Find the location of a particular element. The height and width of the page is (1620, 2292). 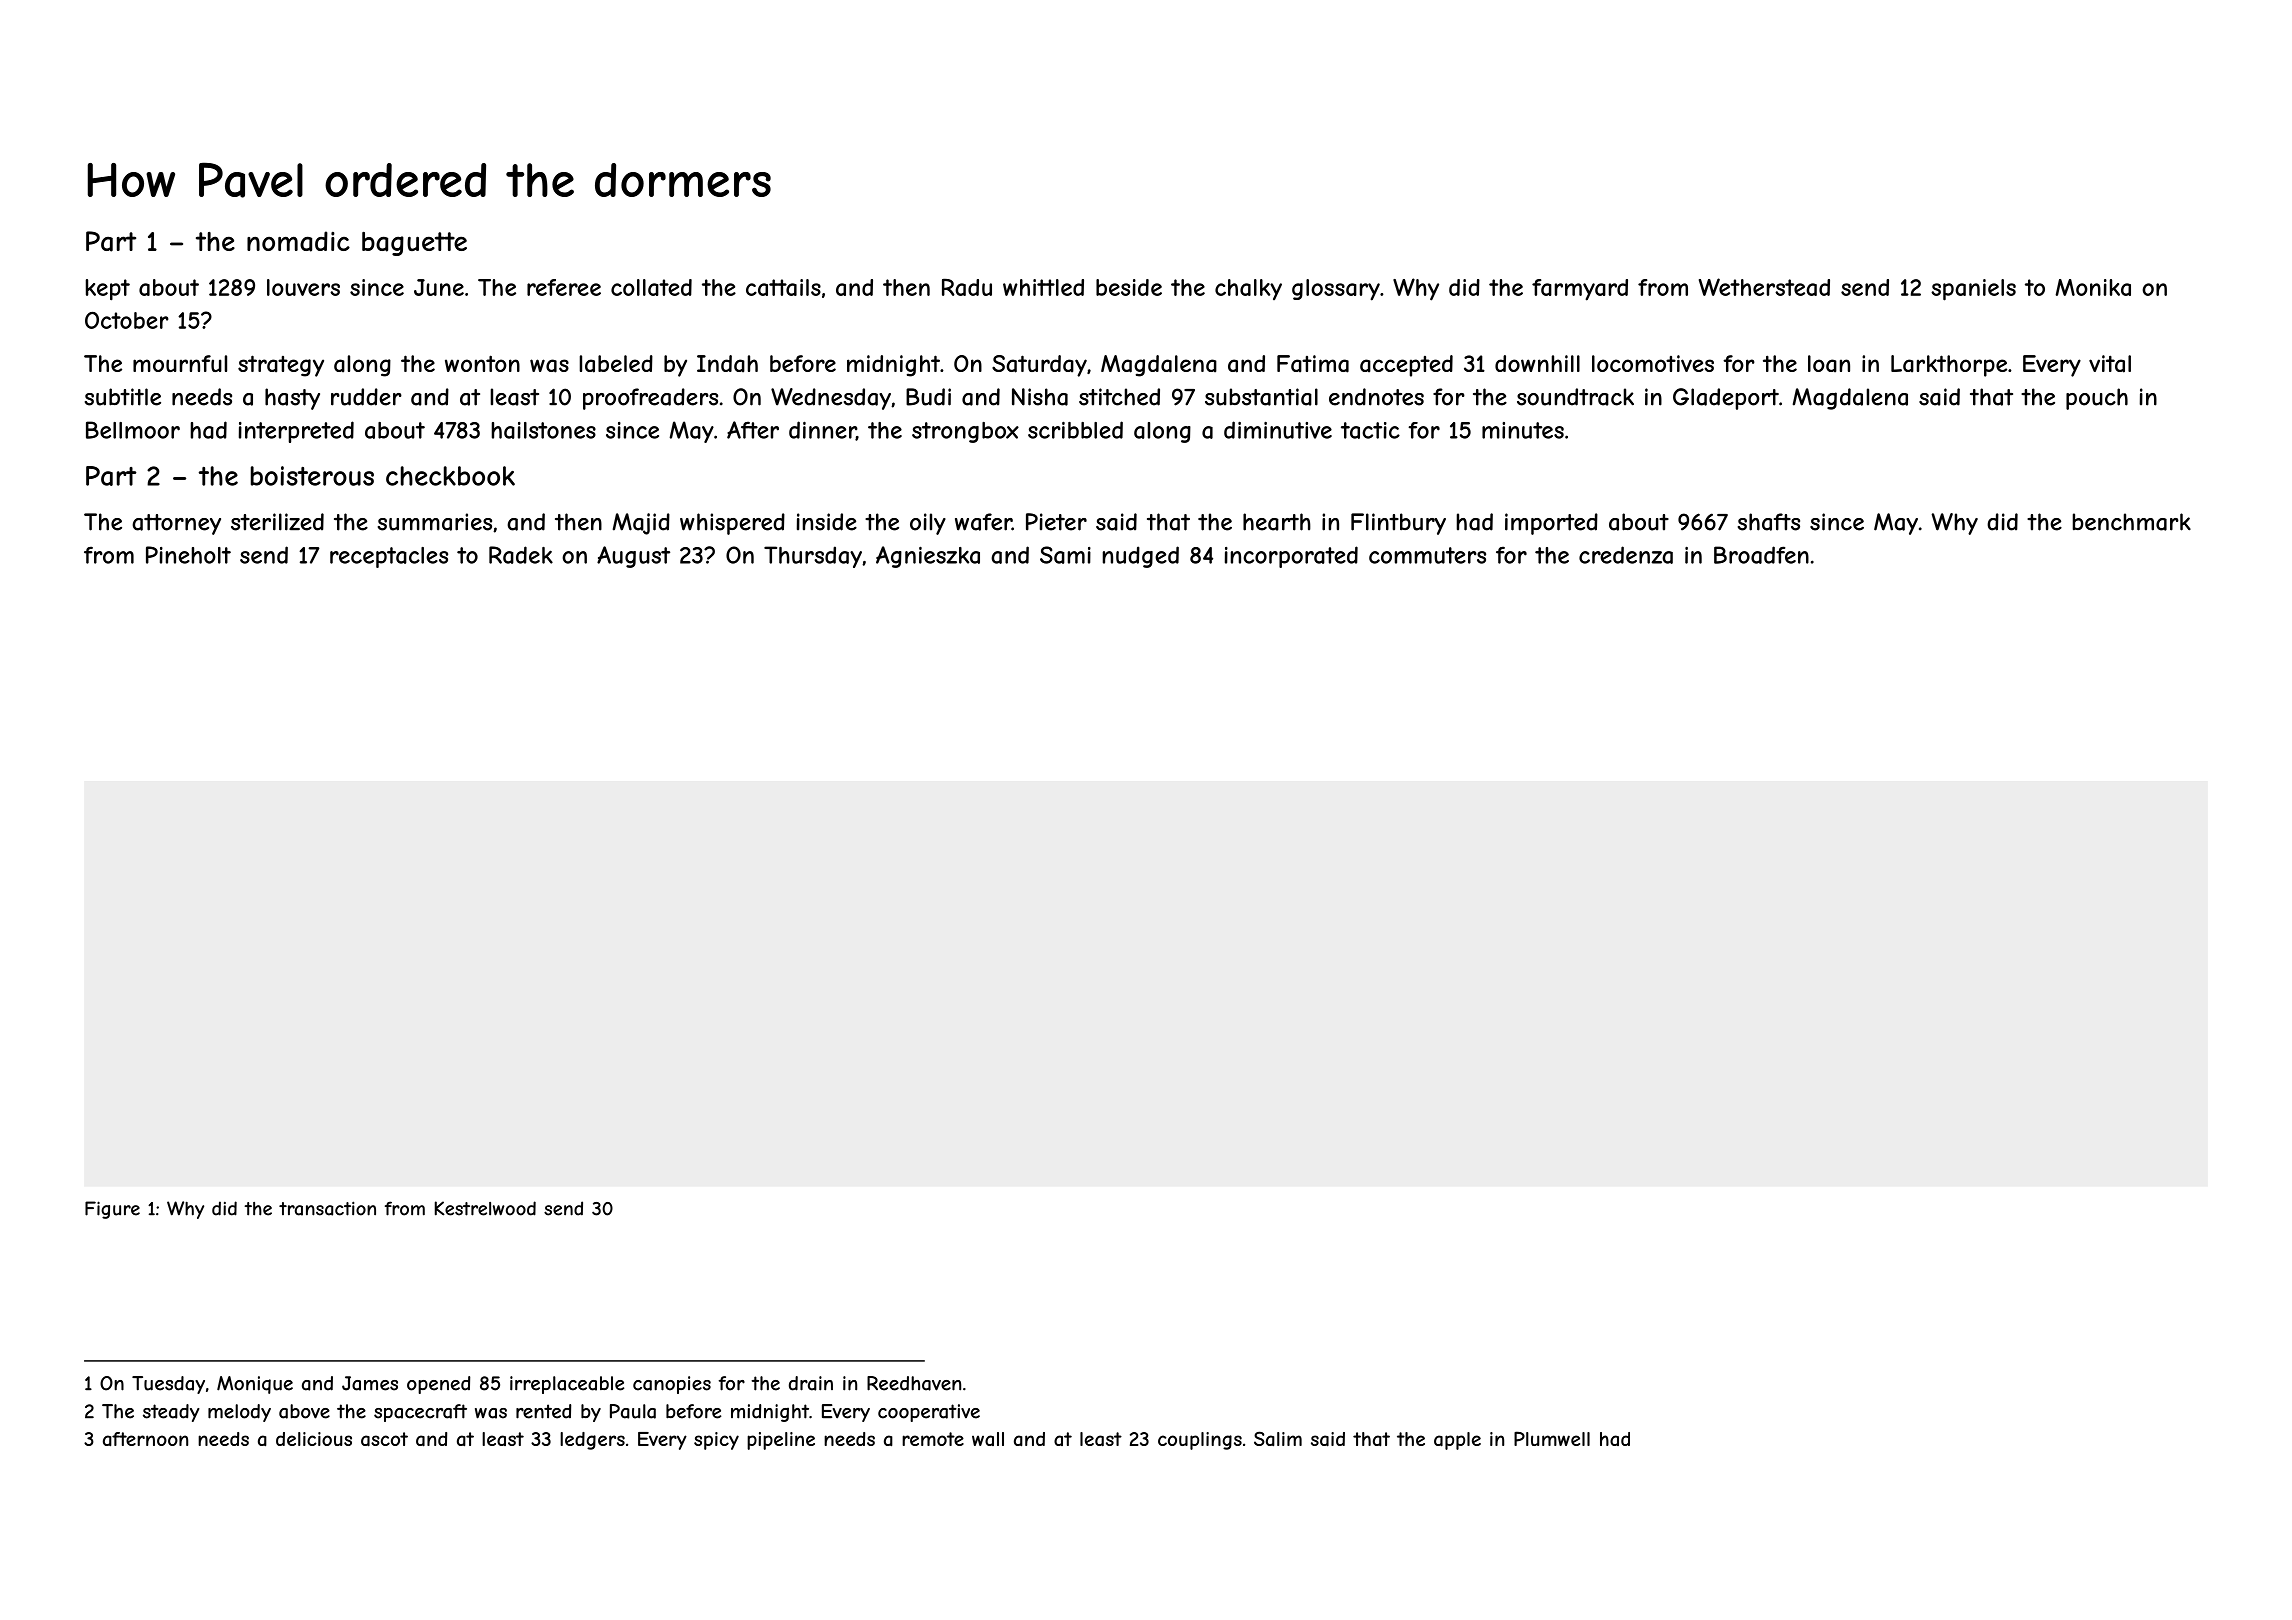

locomotives is located at coordinates (1653, 363).
